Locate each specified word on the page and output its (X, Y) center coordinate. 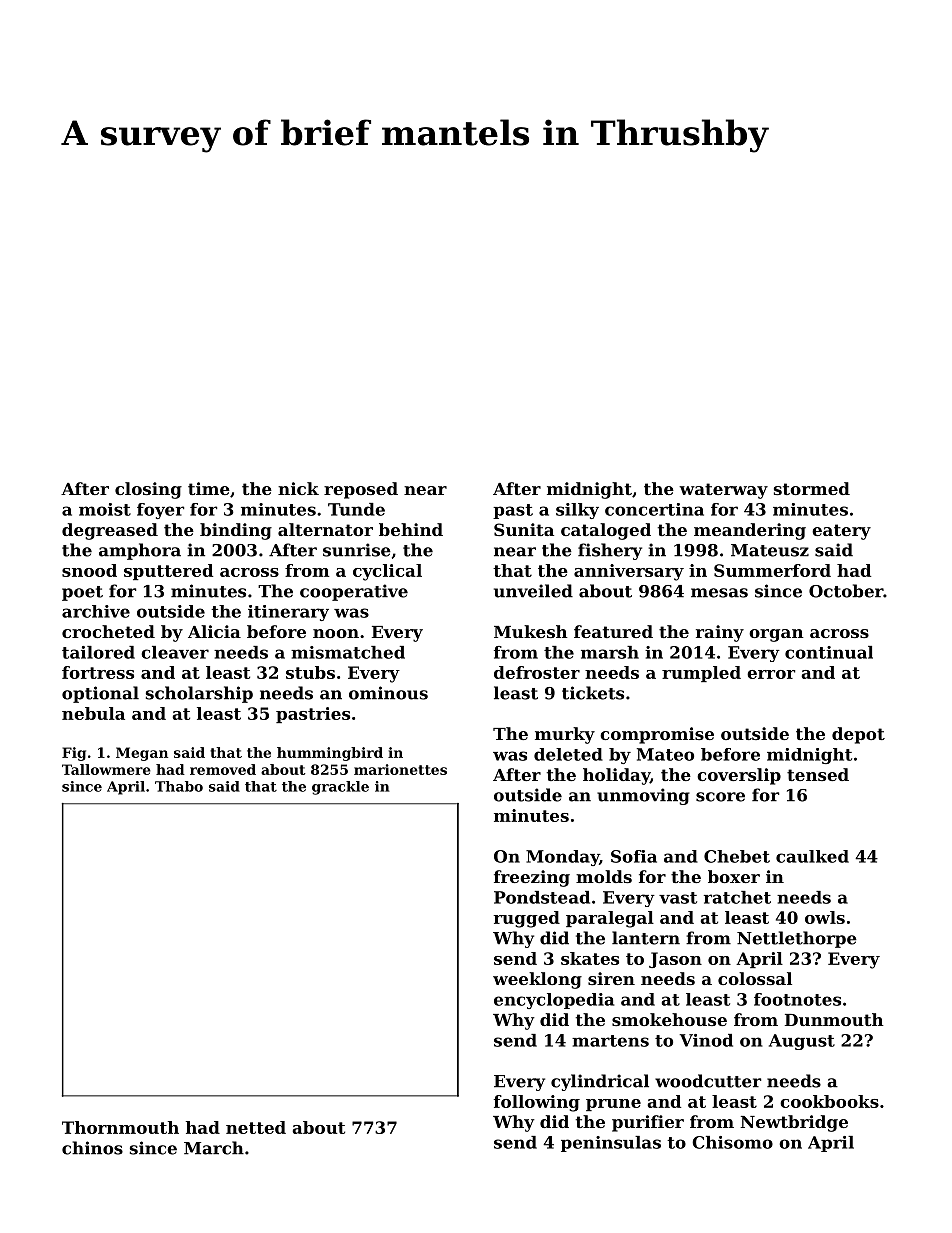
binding (236, 531)
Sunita (524, 529)
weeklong (537, 980)
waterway (723, 491)
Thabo (179, 786)
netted (256, 1127)
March (214, 1148)
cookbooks (829, 1101)
